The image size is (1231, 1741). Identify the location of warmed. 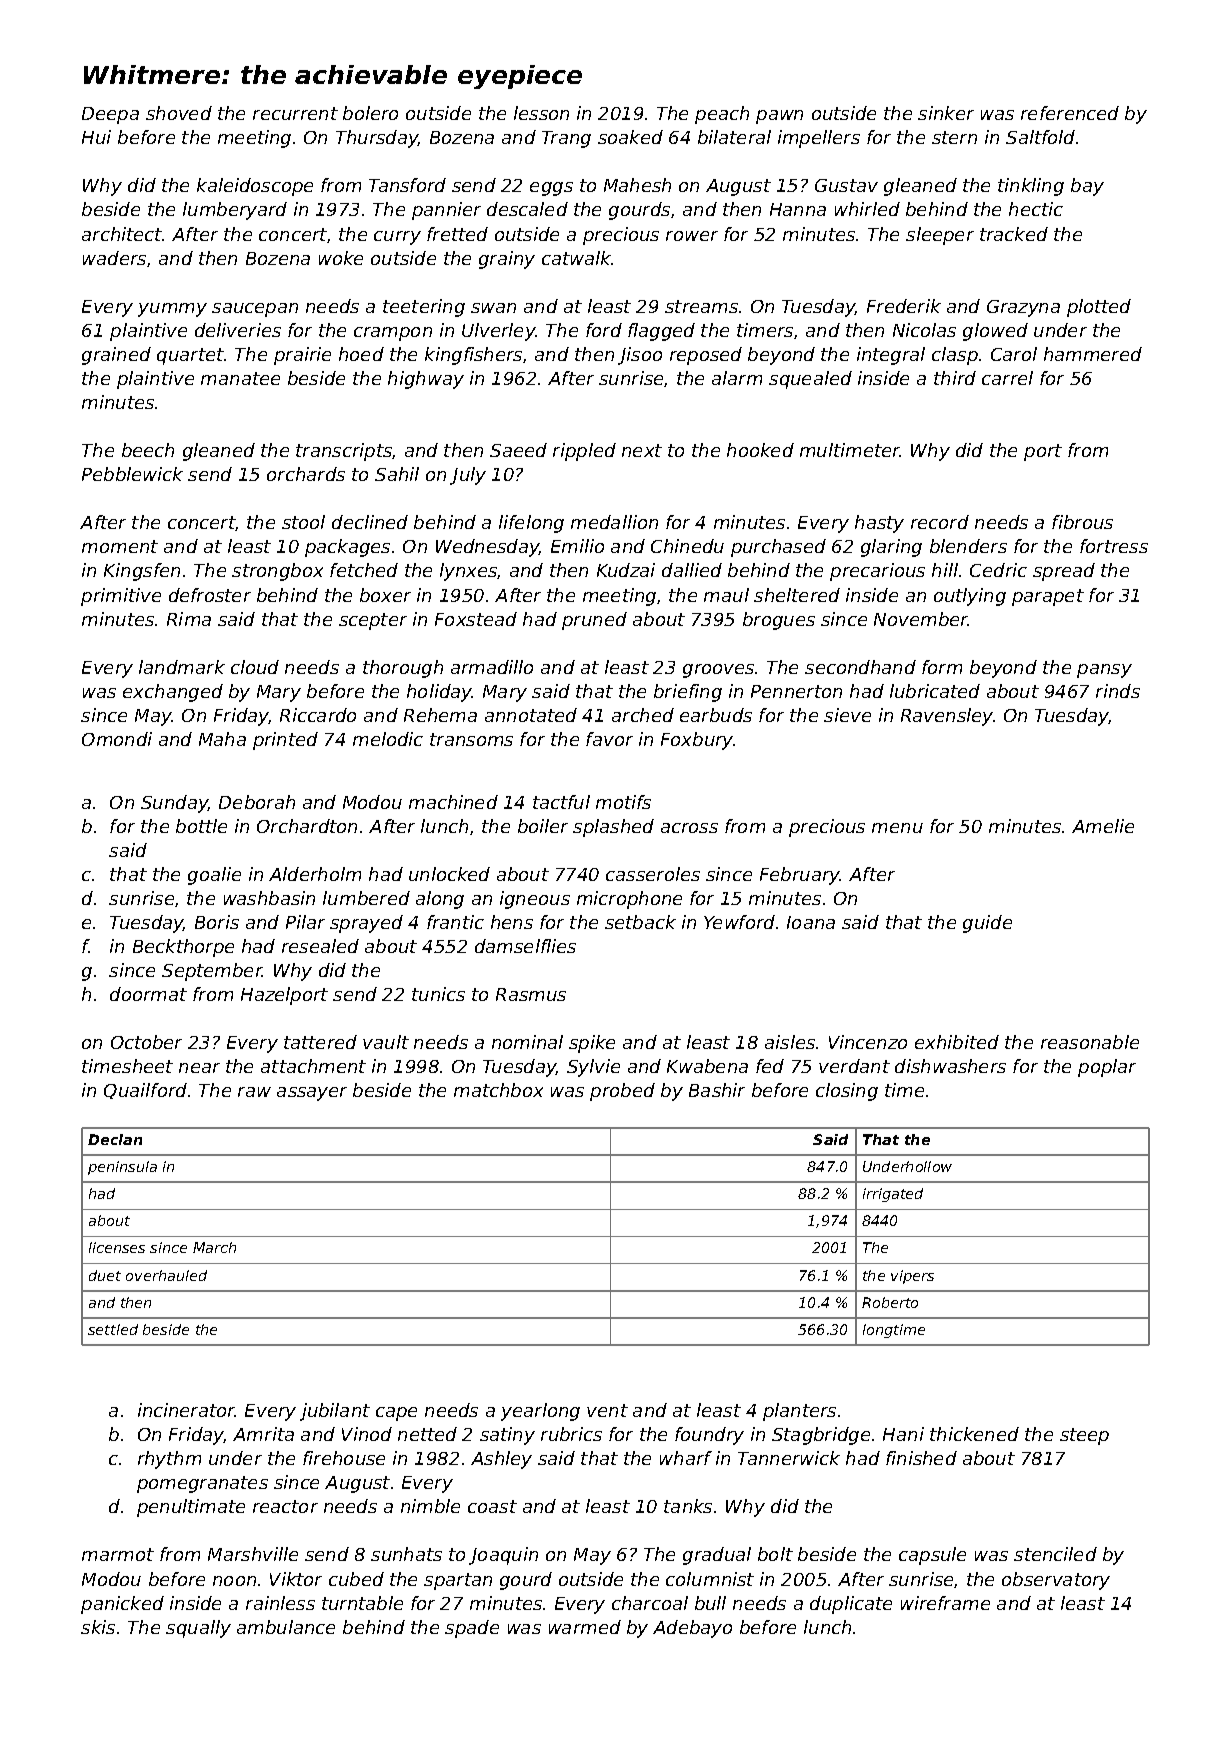
(585, 1627).
